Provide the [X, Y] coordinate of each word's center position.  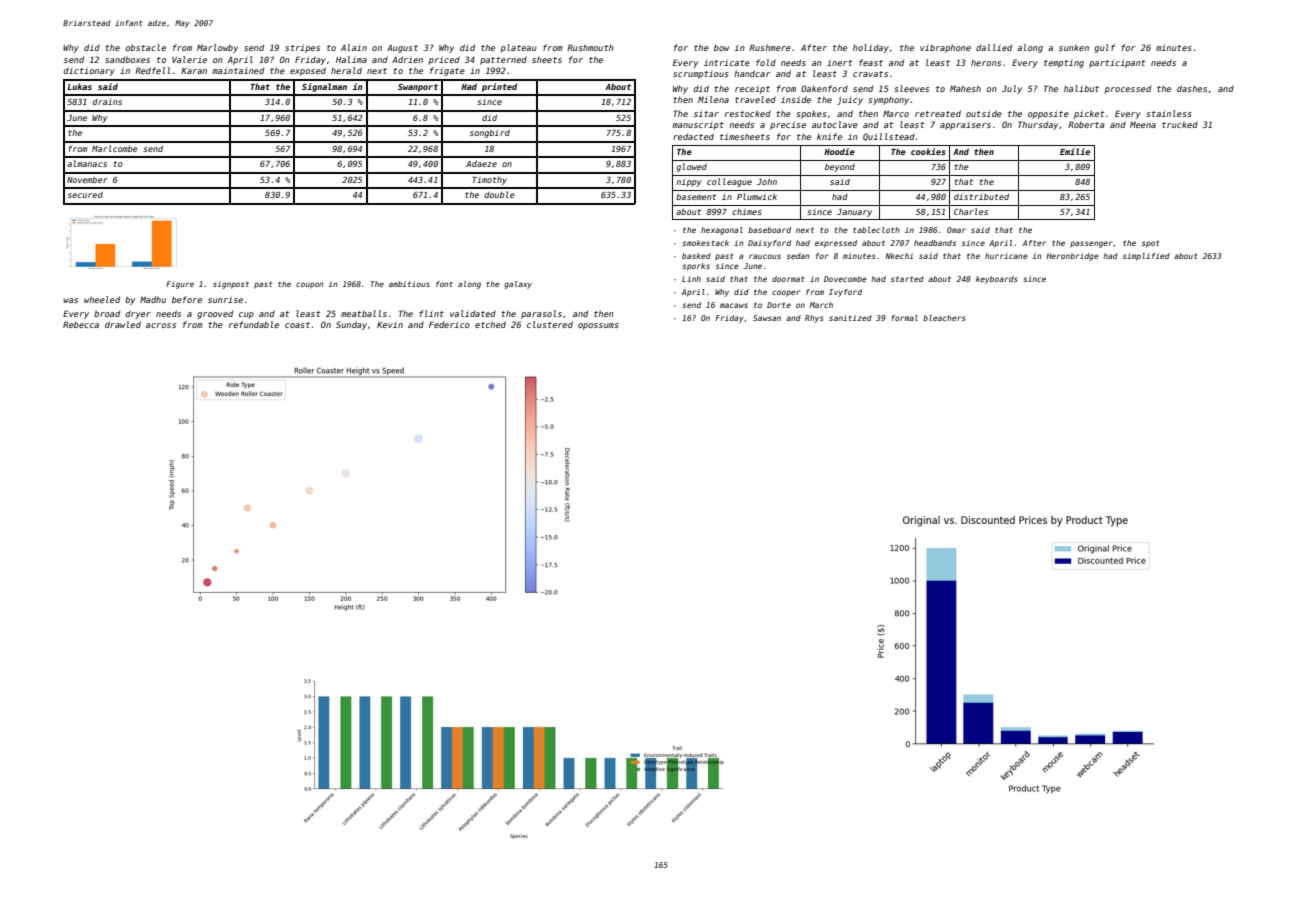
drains [107, 102]
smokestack [705, 243]
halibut [1081, 88]
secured [85, 194]
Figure [180, 285]
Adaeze [481, 163]
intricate [727, 62]
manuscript [698, 125]
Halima [351, 59]
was [70, 300]
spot [1150, 244]
